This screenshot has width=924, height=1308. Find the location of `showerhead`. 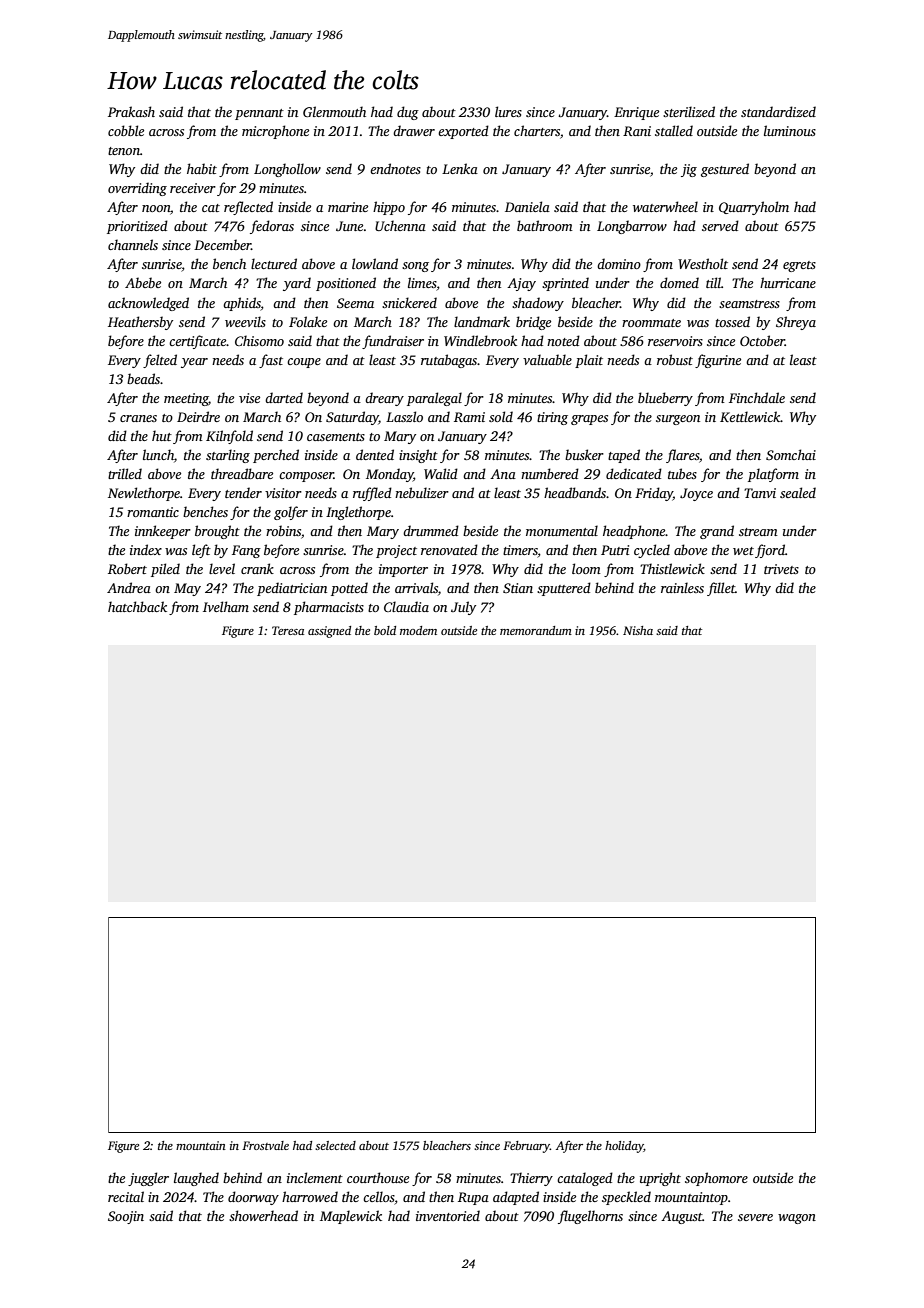

showerhead is located at coordinates (263, 1215).
